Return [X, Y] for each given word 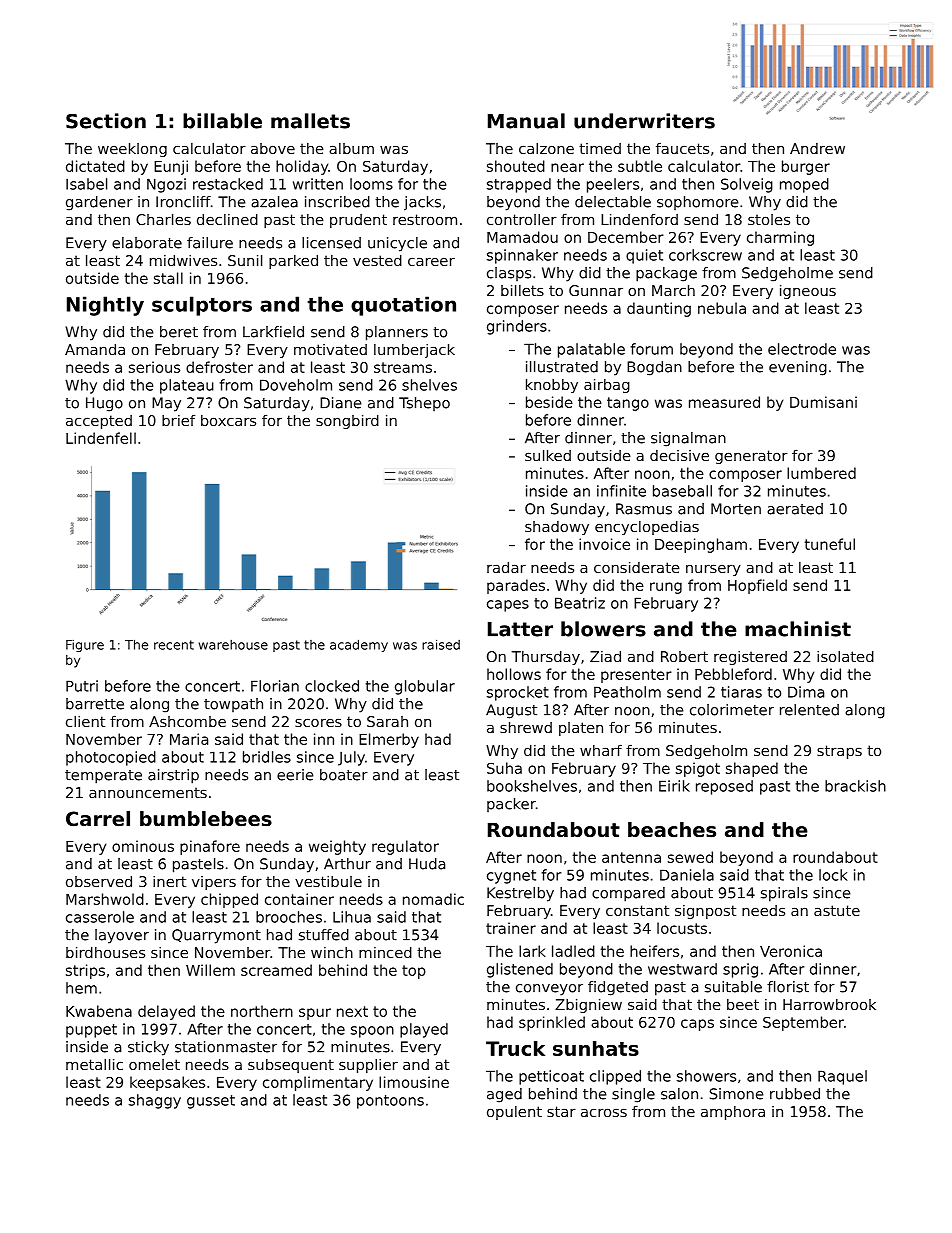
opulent [514, 1113]
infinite [621, 491]
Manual [526, 121]
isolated [845, 656]
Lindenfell [101, 438]
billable [222, 121]
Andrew [817, 148]
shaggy [155, 1101]
